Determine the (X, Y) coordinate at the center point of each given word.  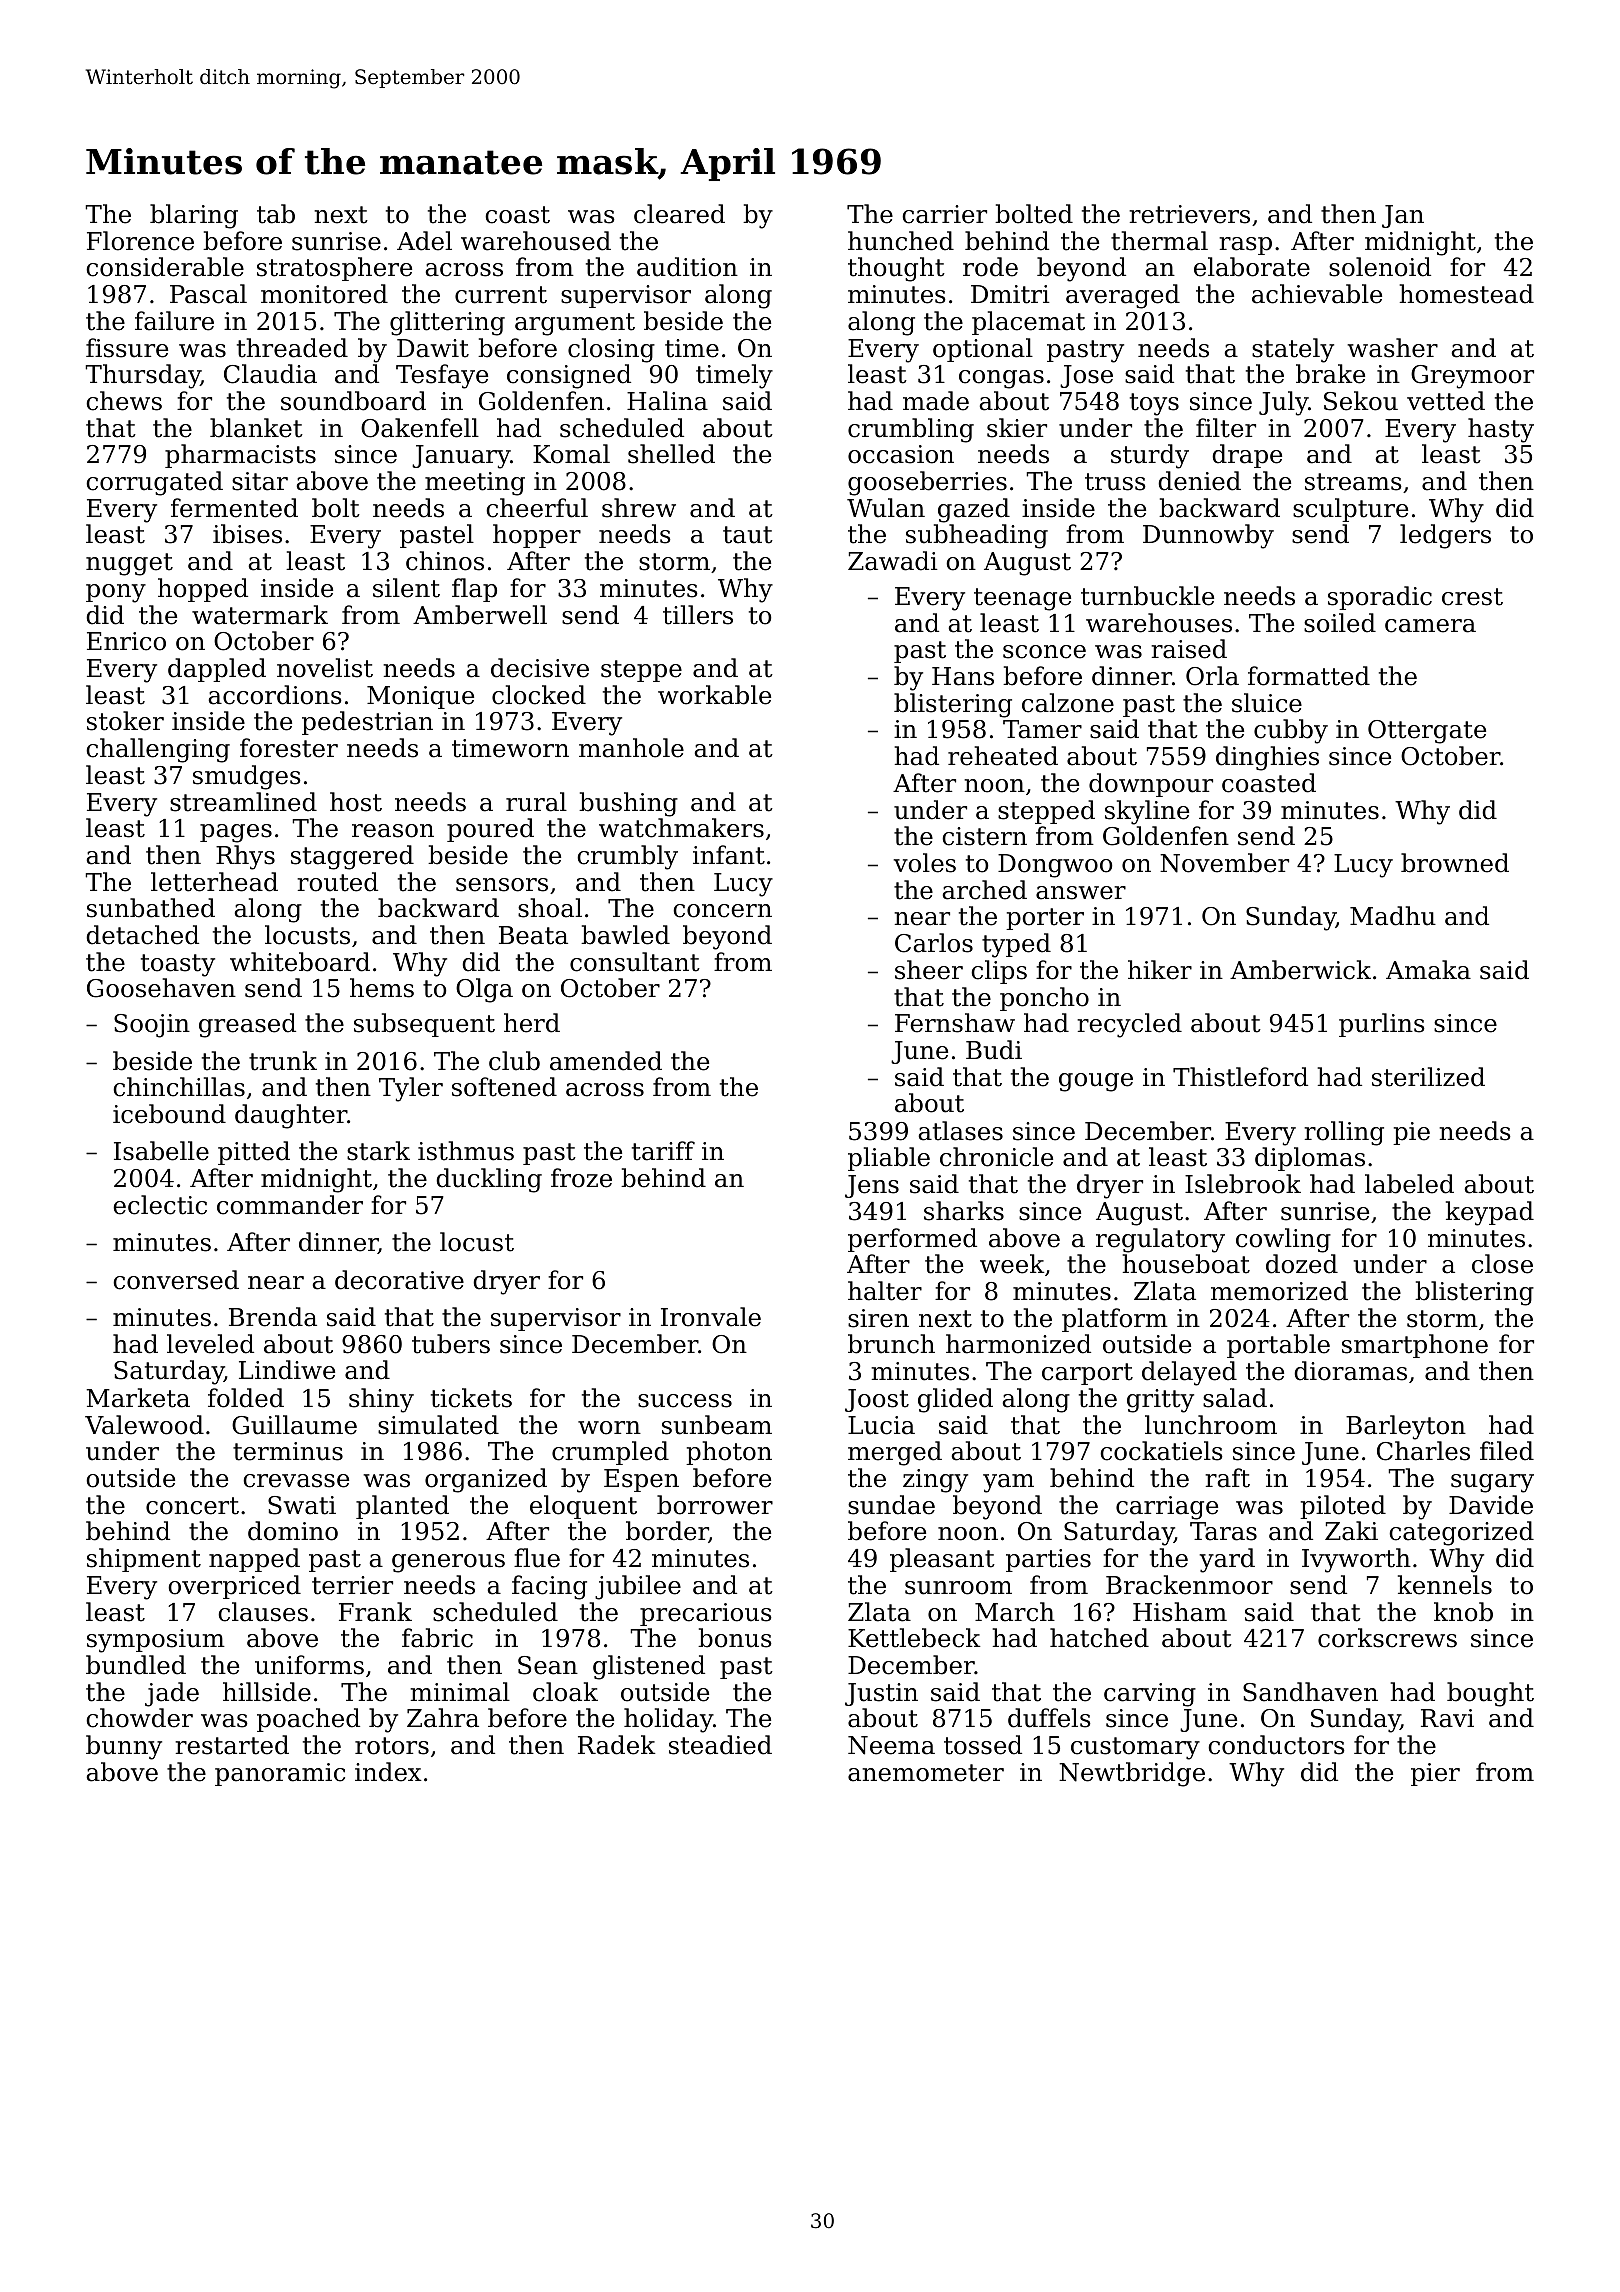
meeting (475, 484)
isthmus (466, 1151)
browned (1455, 863)
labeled (1409, 1184)
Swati (302, 1505)
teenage (1022, 599)
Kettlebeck (914, 1638)
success (685, 1401)
